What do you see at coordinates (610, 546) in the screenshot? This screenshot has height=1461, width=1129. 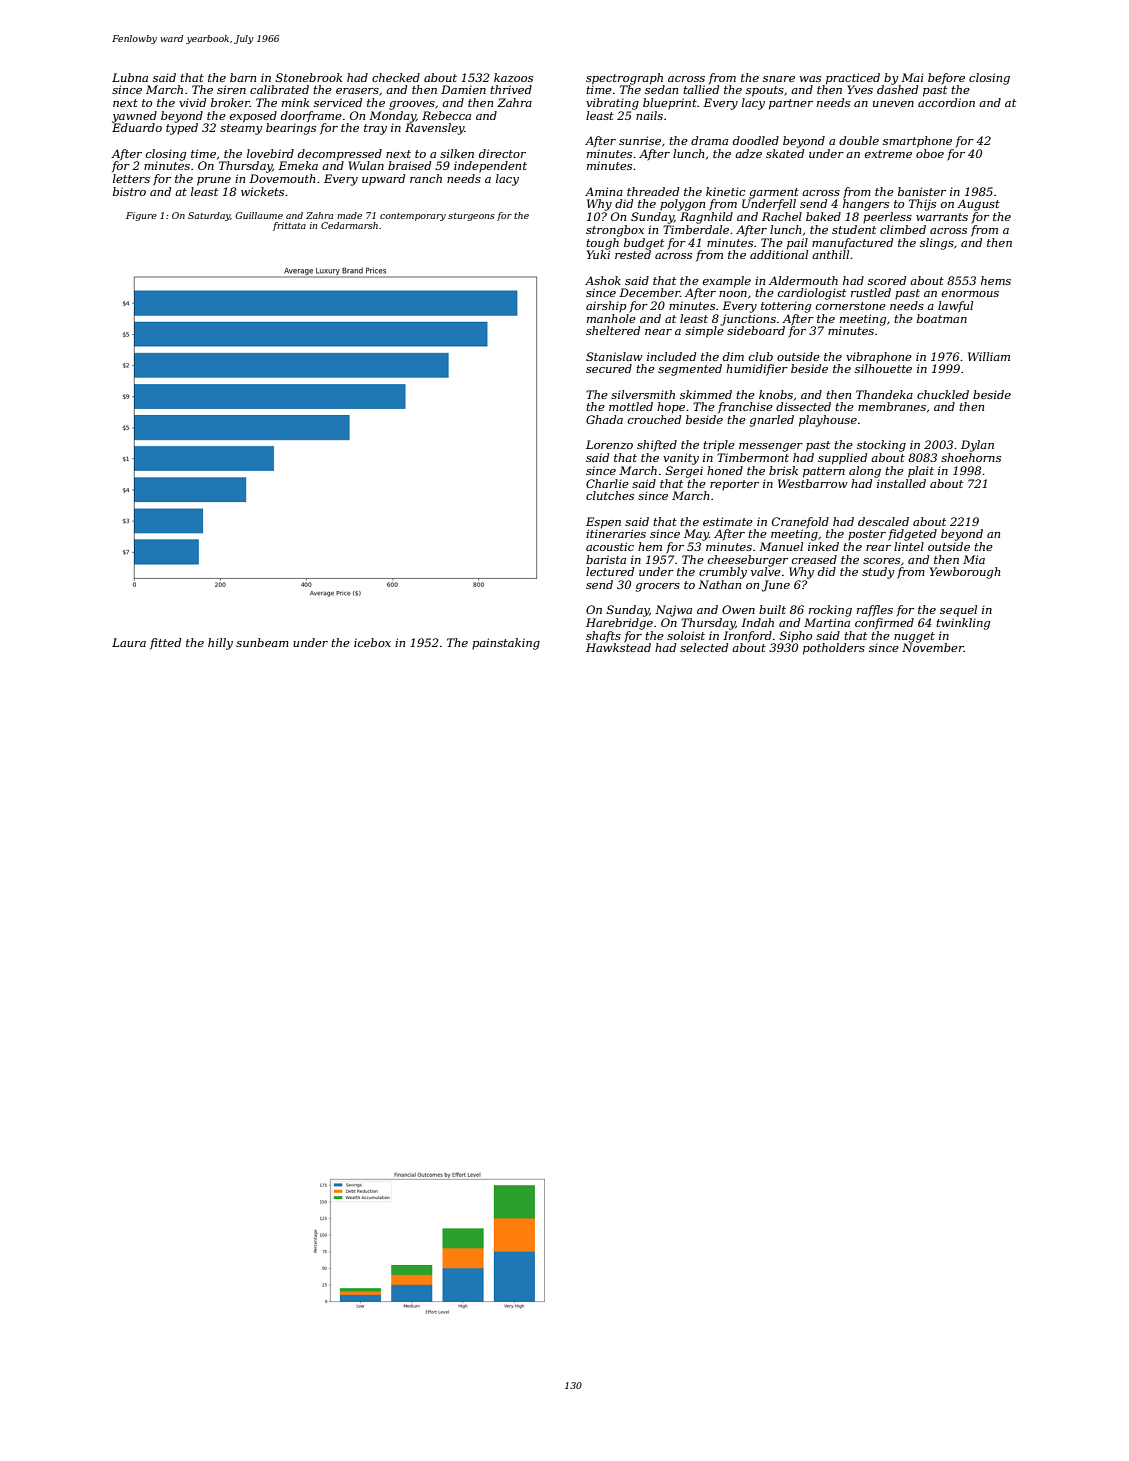 I see `acoustic` at bounding box center [610, 546].
